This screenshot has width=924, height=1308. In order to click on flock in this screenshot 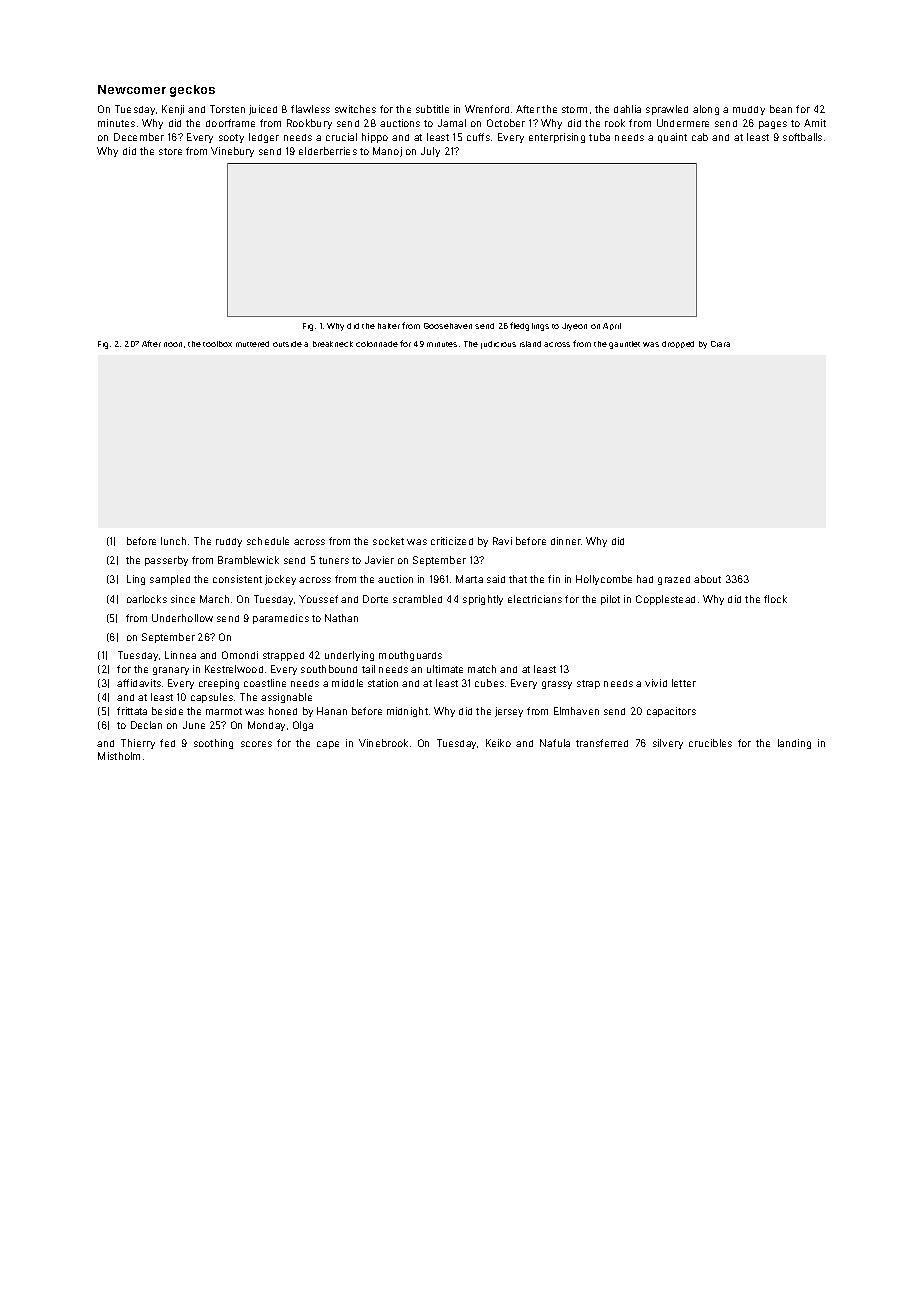, I will do `click(775, 599)`.
